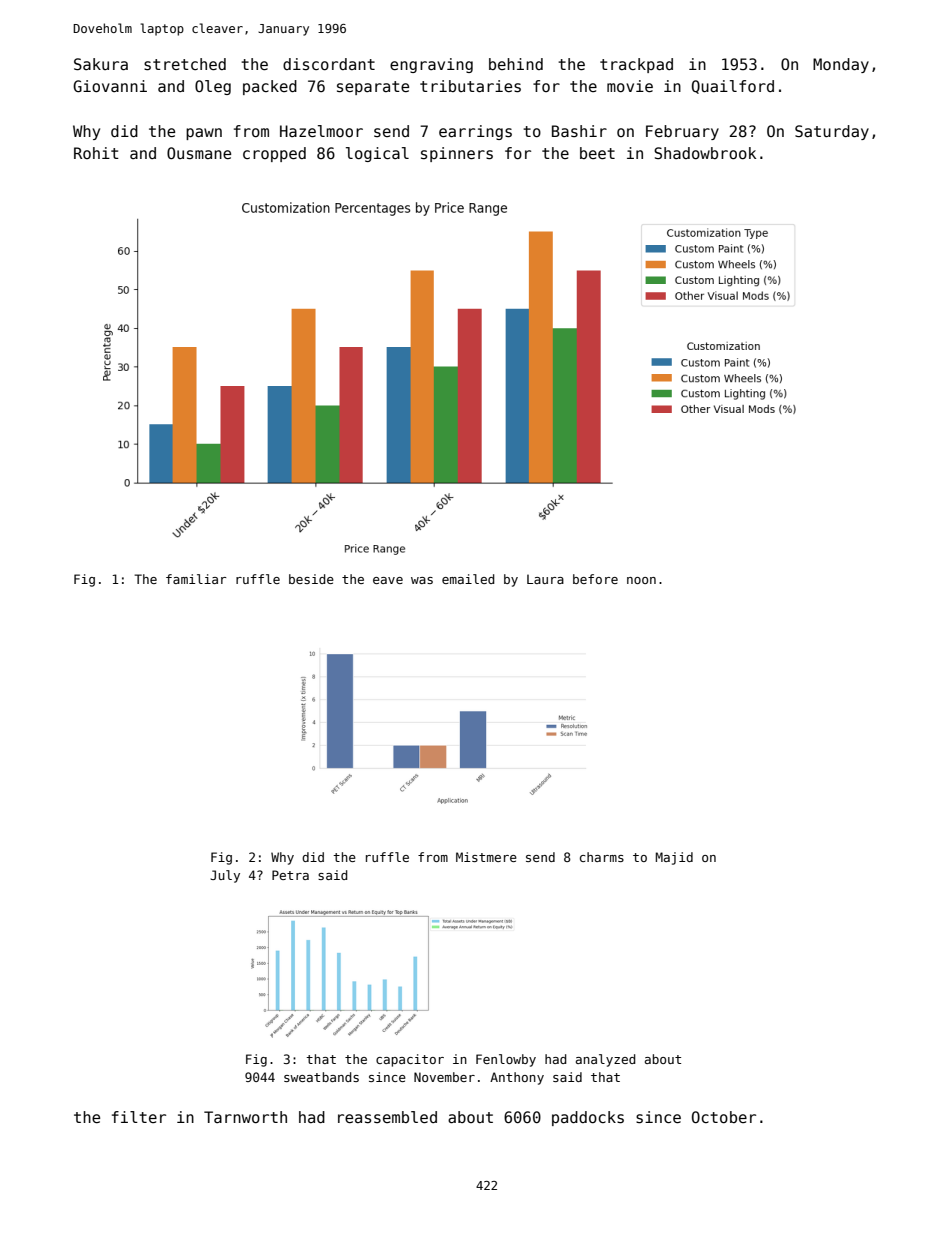  What do you see at coordinates (196, 579) in the screenshot?
I see `familiar` at bounding box center [196, 579].
